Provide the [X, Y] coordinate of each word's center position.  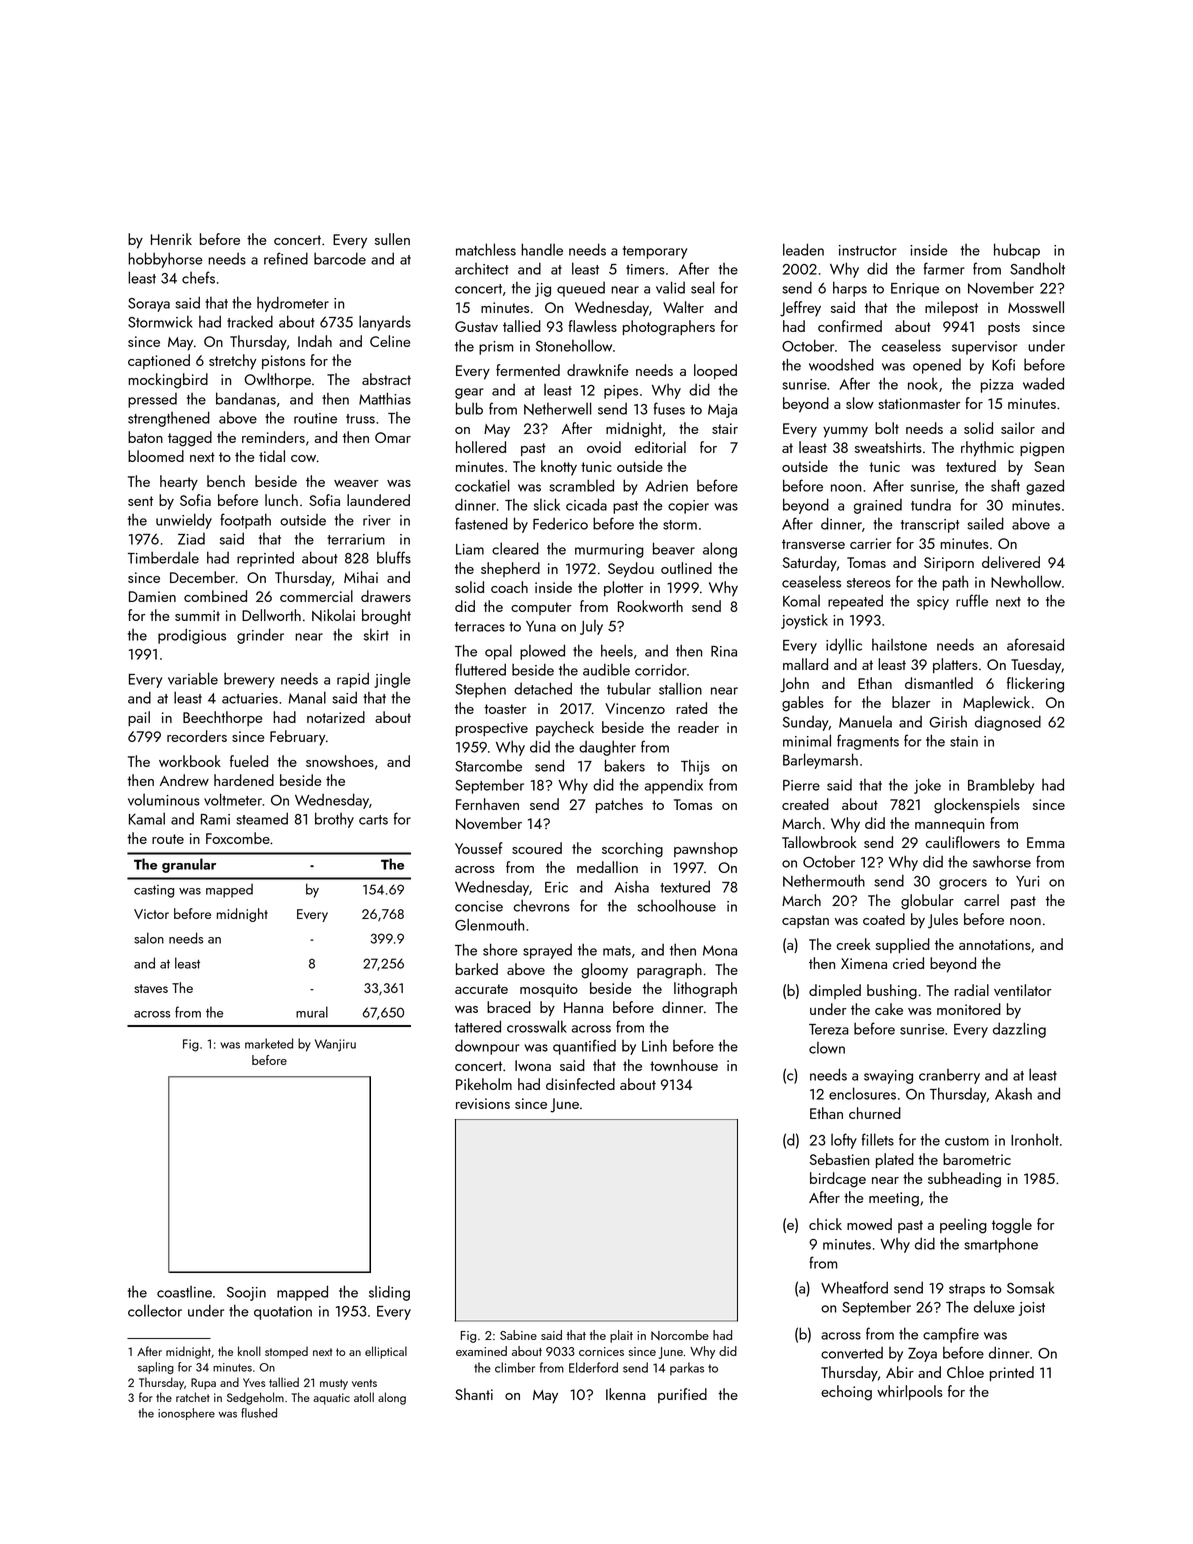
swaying [888, 1077]
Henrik [171, 239]
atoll [364, 1397]
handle [542, 249]
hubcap [1017, 251]
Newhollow [1026, 581]
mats [617, 951]
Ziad [191, 539]
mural [312, 1012]
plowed [542, 652]
